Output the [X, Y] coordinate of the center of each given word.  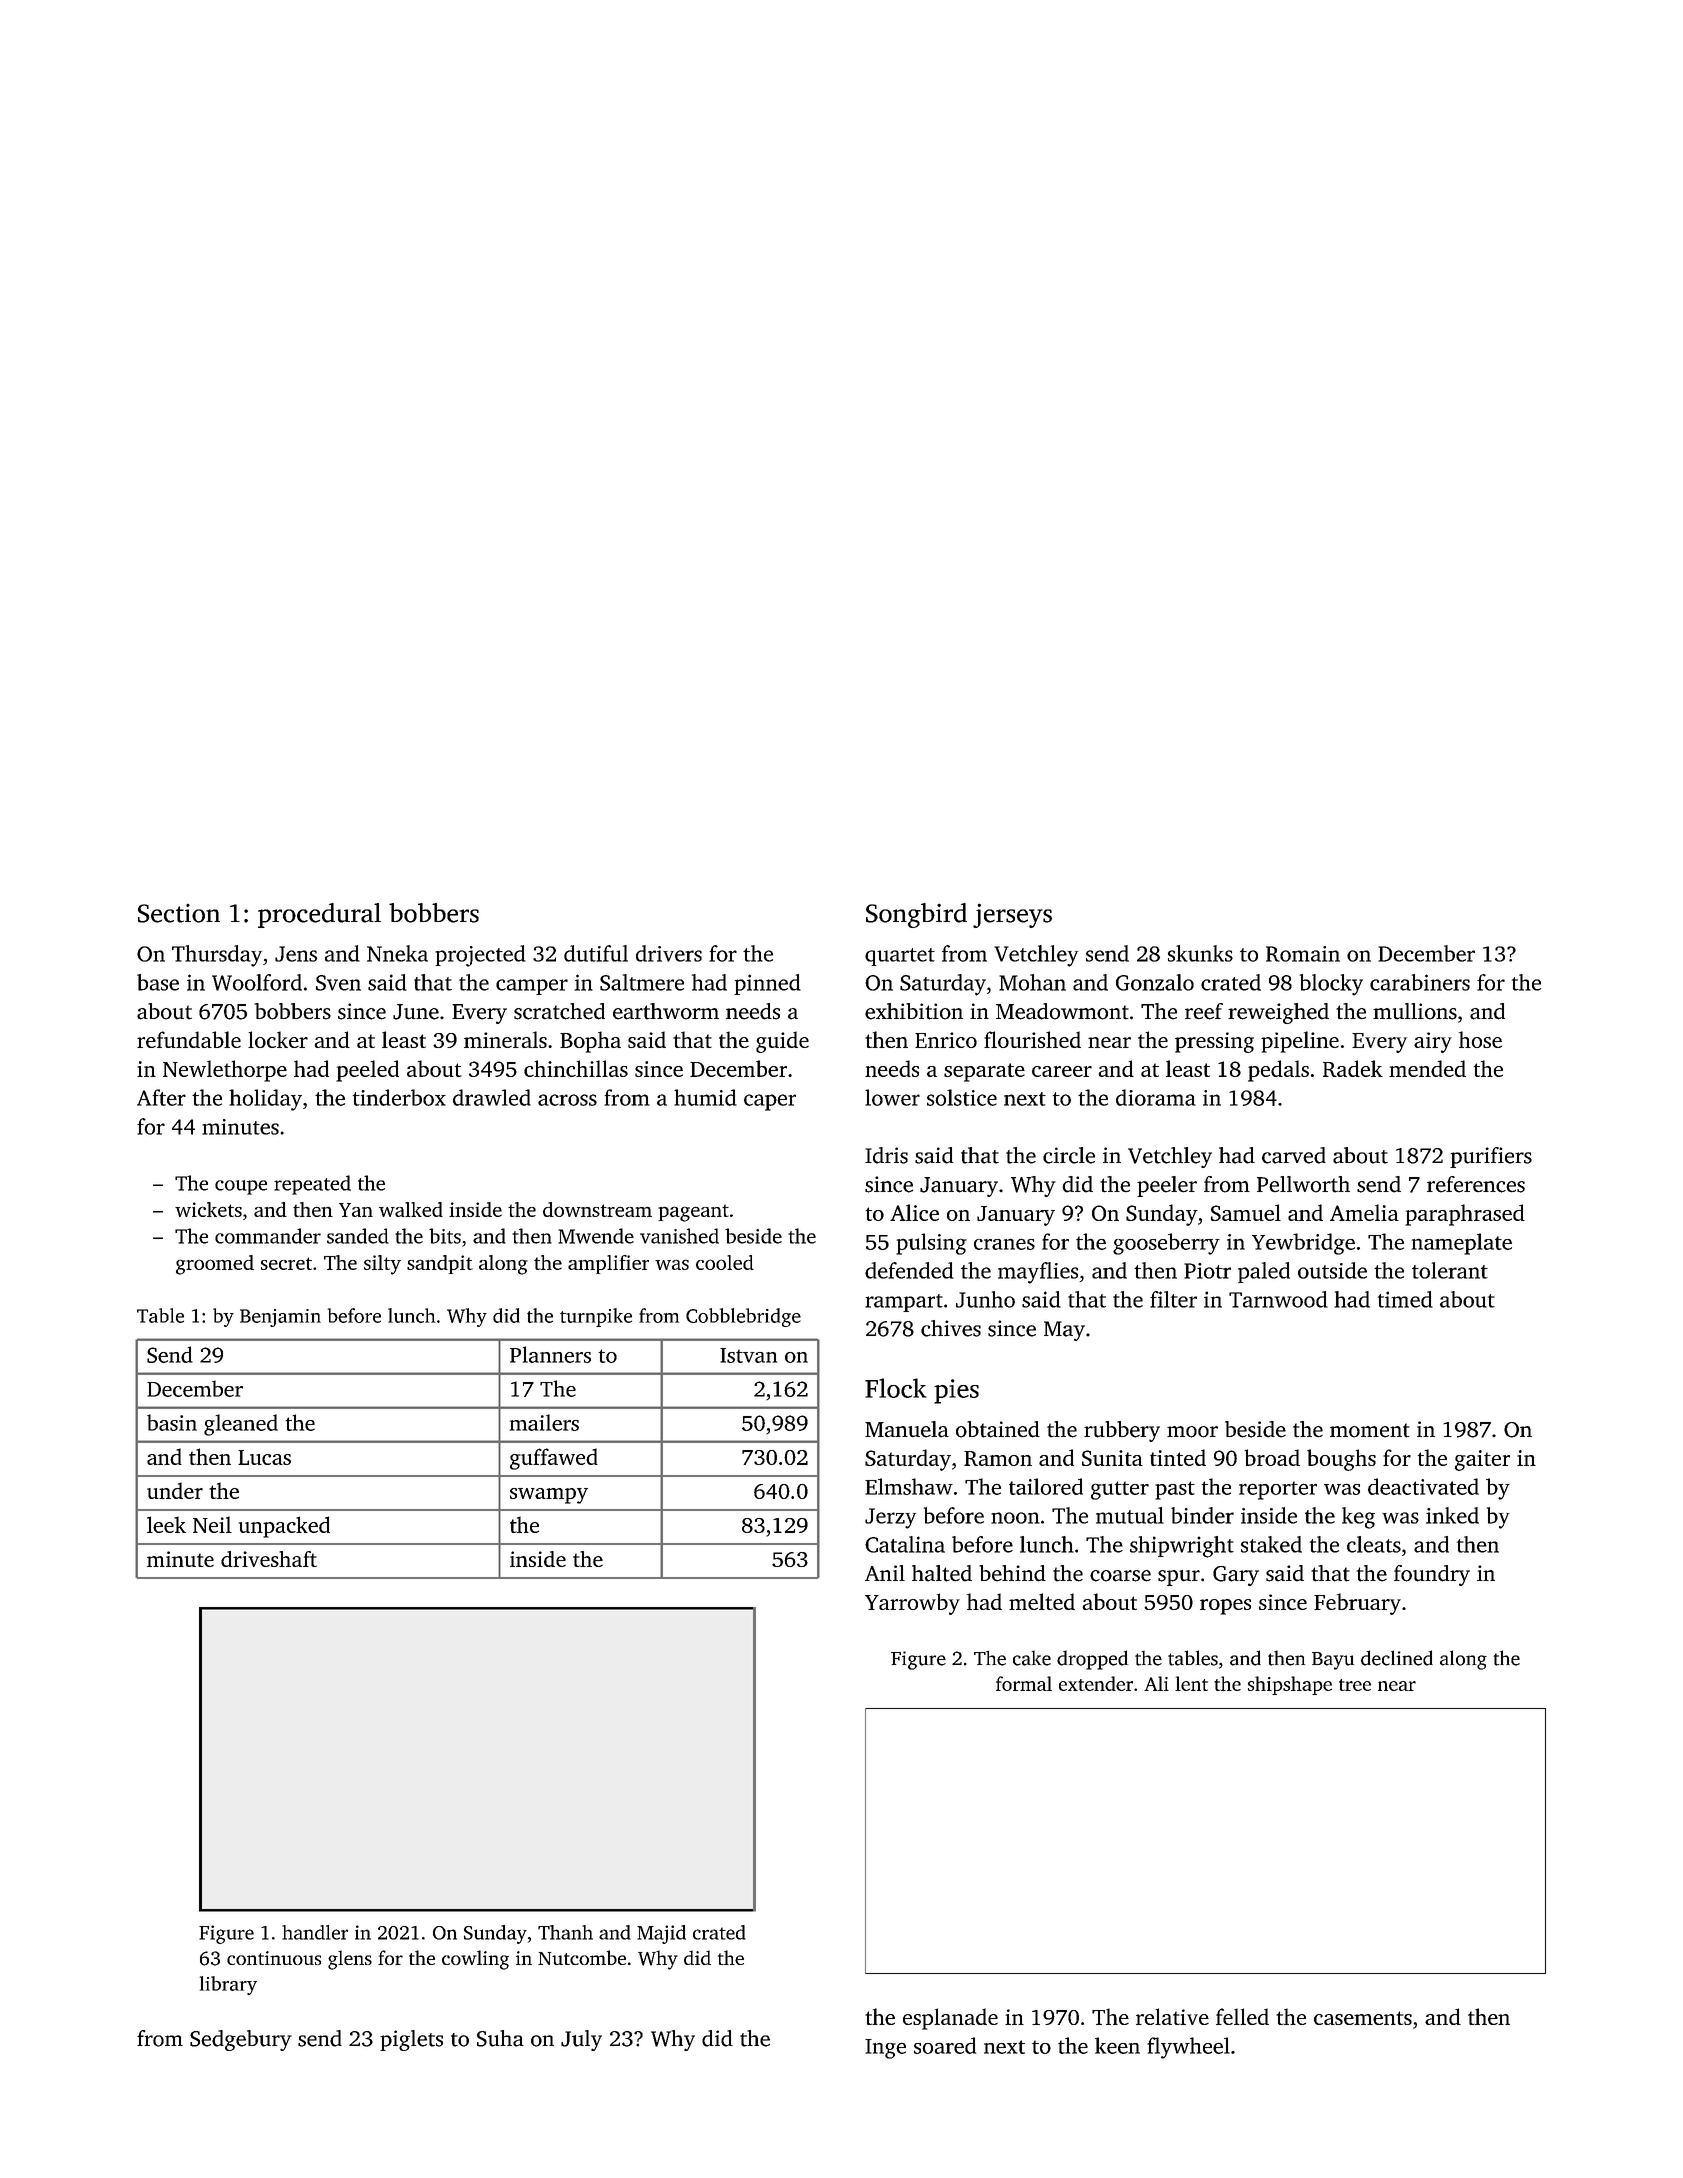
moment [1370, 1430]
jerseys [1012, 915]
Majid [661, 1934]
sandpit [440, 1264]
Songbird [916, 915]
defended [909, 1270]
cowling [475, 1960]
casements [1363, 2018]
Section [179, 913]
